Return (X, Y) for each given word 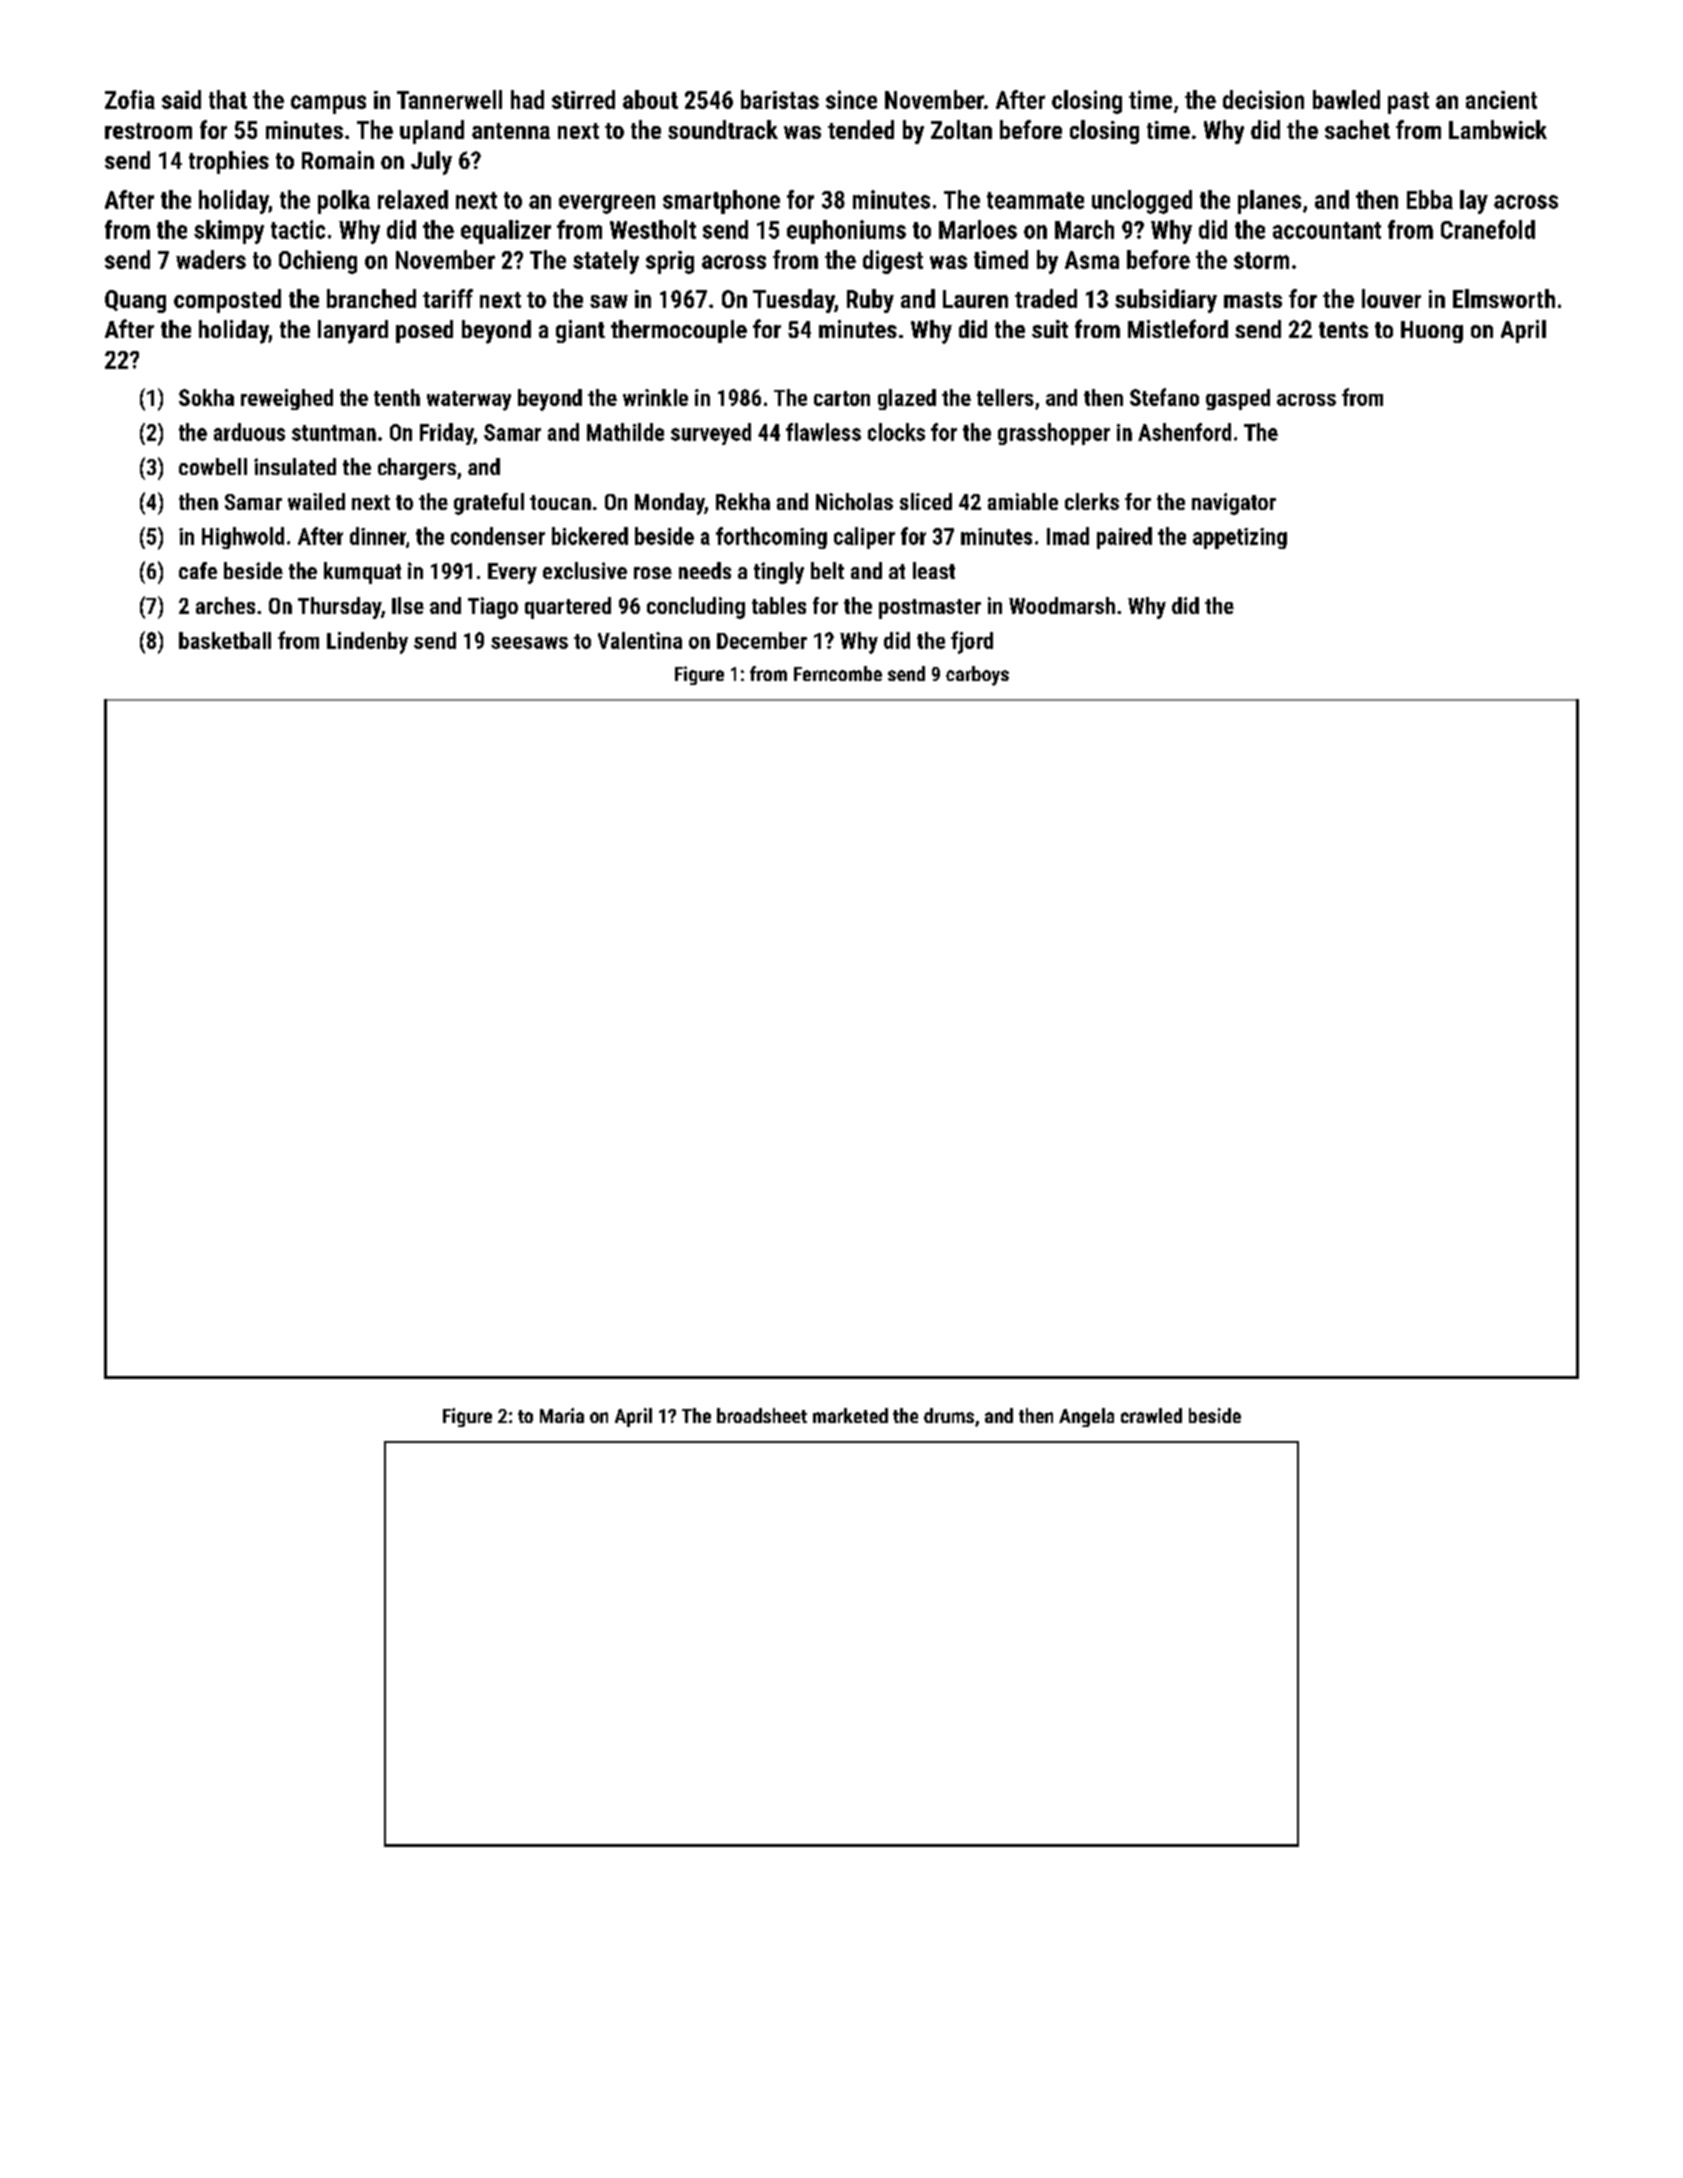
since (851, 99)
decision (1263, 99)
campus (328, 104)
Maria (562, 1415)
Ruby (870, 301)
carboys (977, 676)
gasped (1238, 399)
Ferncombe (838, 673)
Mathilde (625, 432)
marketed (850, 1415)
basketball (225, 640)
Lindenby (367, 643)
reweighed (287, 399)
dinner (378, 536)
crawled (1151, 1415)
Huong (1432, 332)
